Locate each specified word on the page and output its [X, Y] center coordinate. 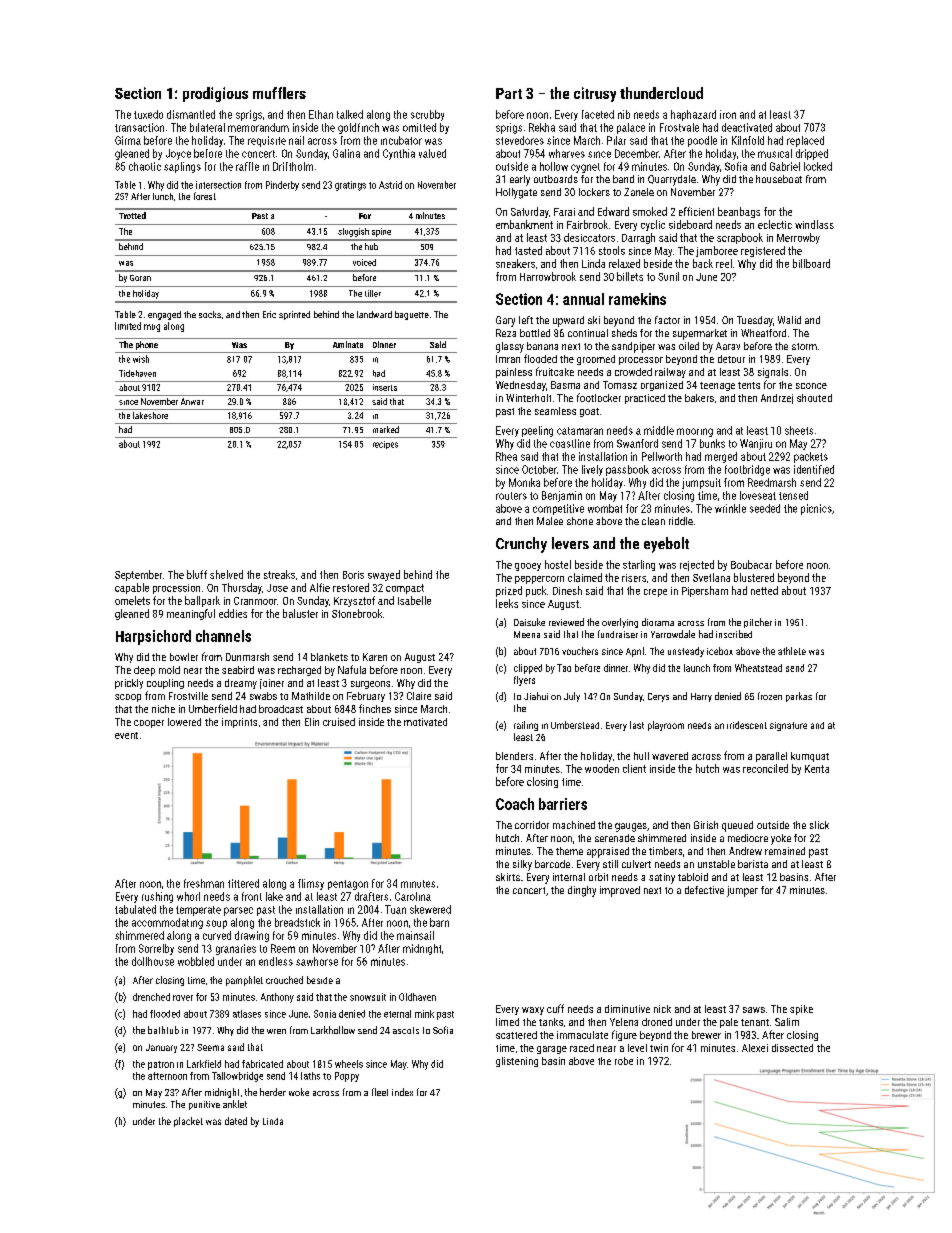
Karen [375, 657]
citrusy [595, 94]
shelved [226, 574]
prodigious [215, 94]
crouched [284, 980]
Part [509, 93]
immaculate [582, 1035]
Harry [701, 697]
